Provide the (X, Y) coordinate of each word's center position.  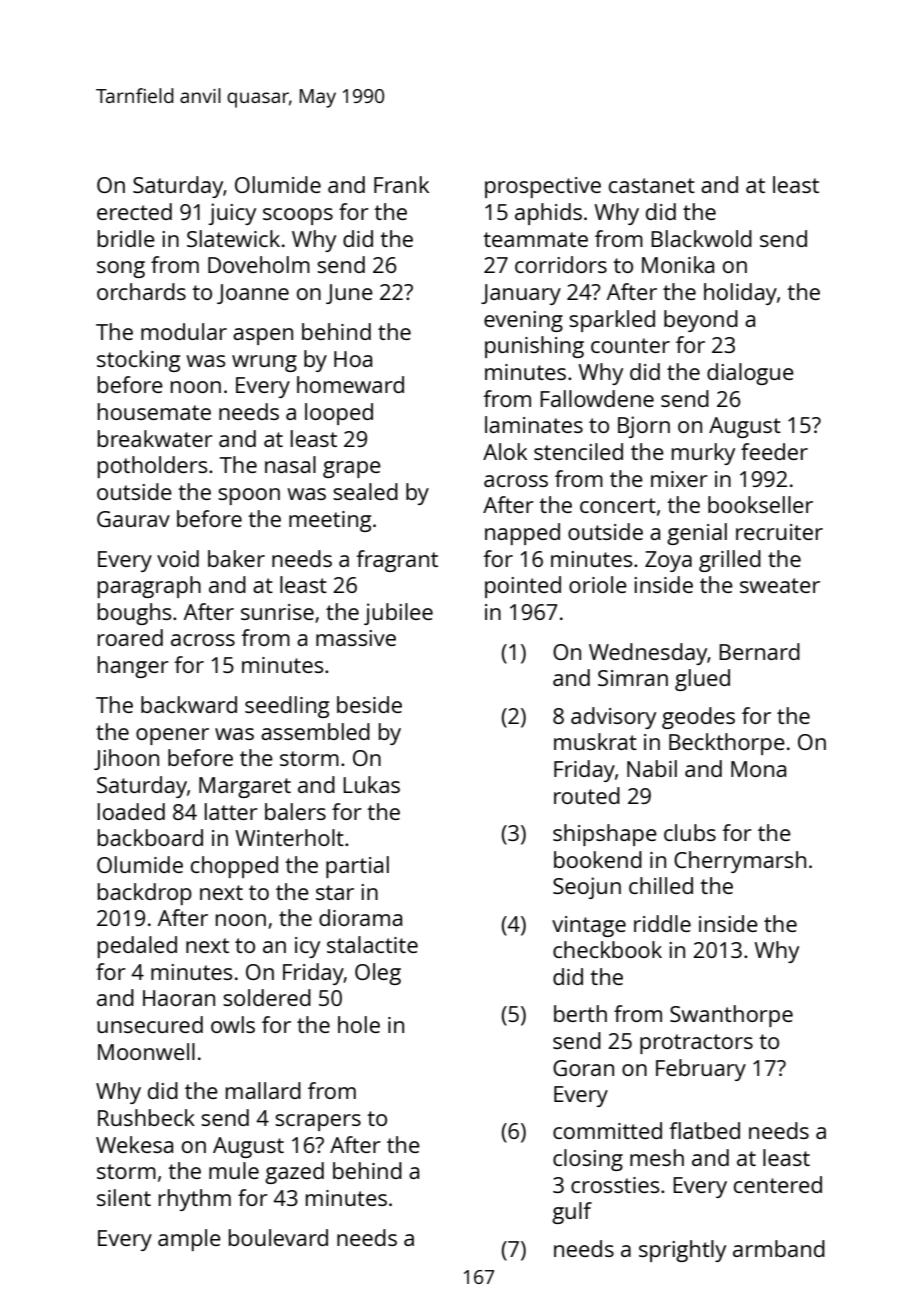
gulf (572, 1213)
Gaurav (133, 519)
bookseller (760, 504)
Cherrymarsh (740, 862)
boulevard (278, 1237)
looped (339, 414)
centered (778, 1184)
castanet (652, 185)
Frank (401, 184)
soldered (267, 997)
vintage (589, 926)
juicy (232, 214)
